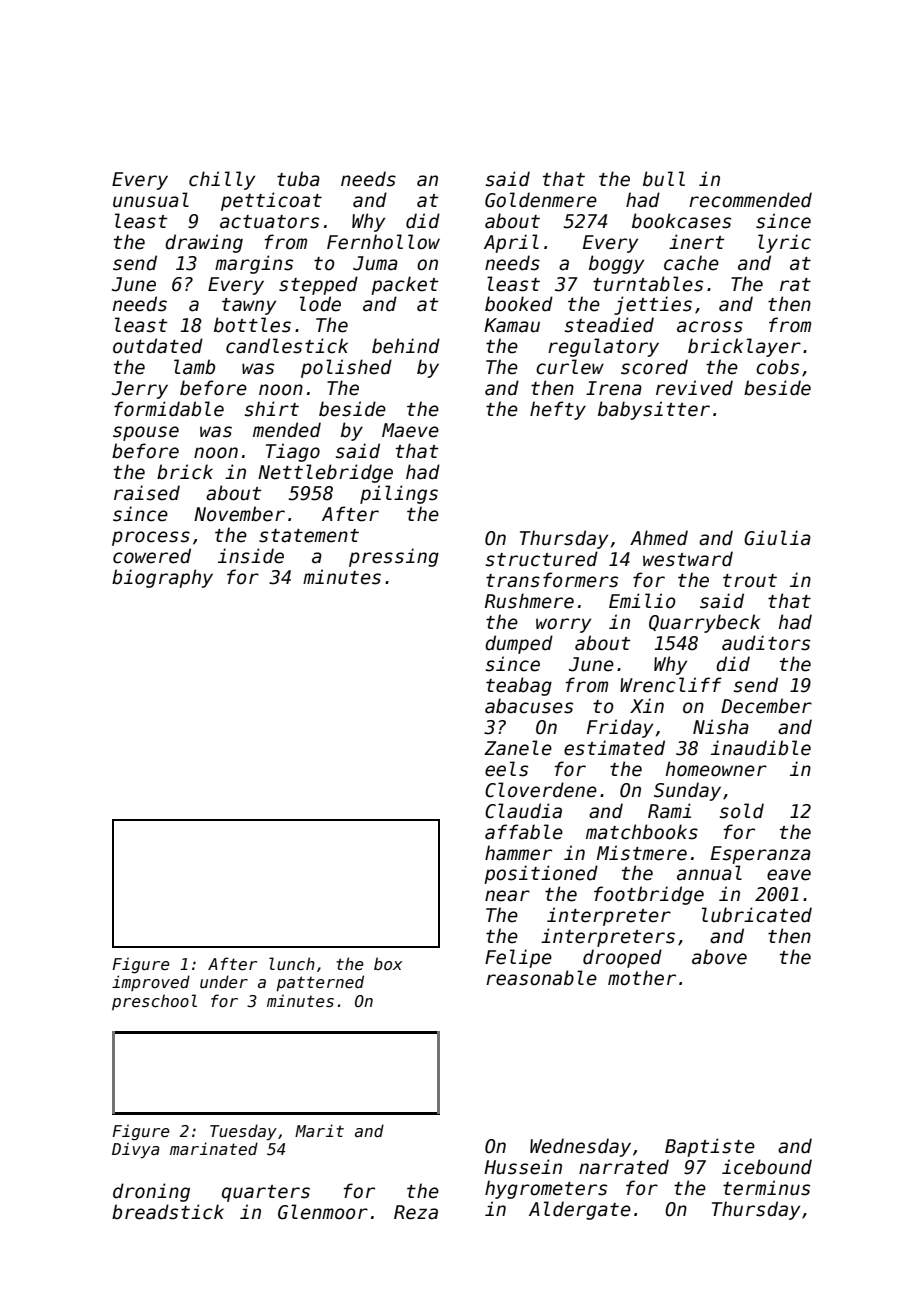 This screenshot has width=924, height=1311. Describe the element at coordinates (777, 367) in the screenshot. I see `cobs` at that location.
